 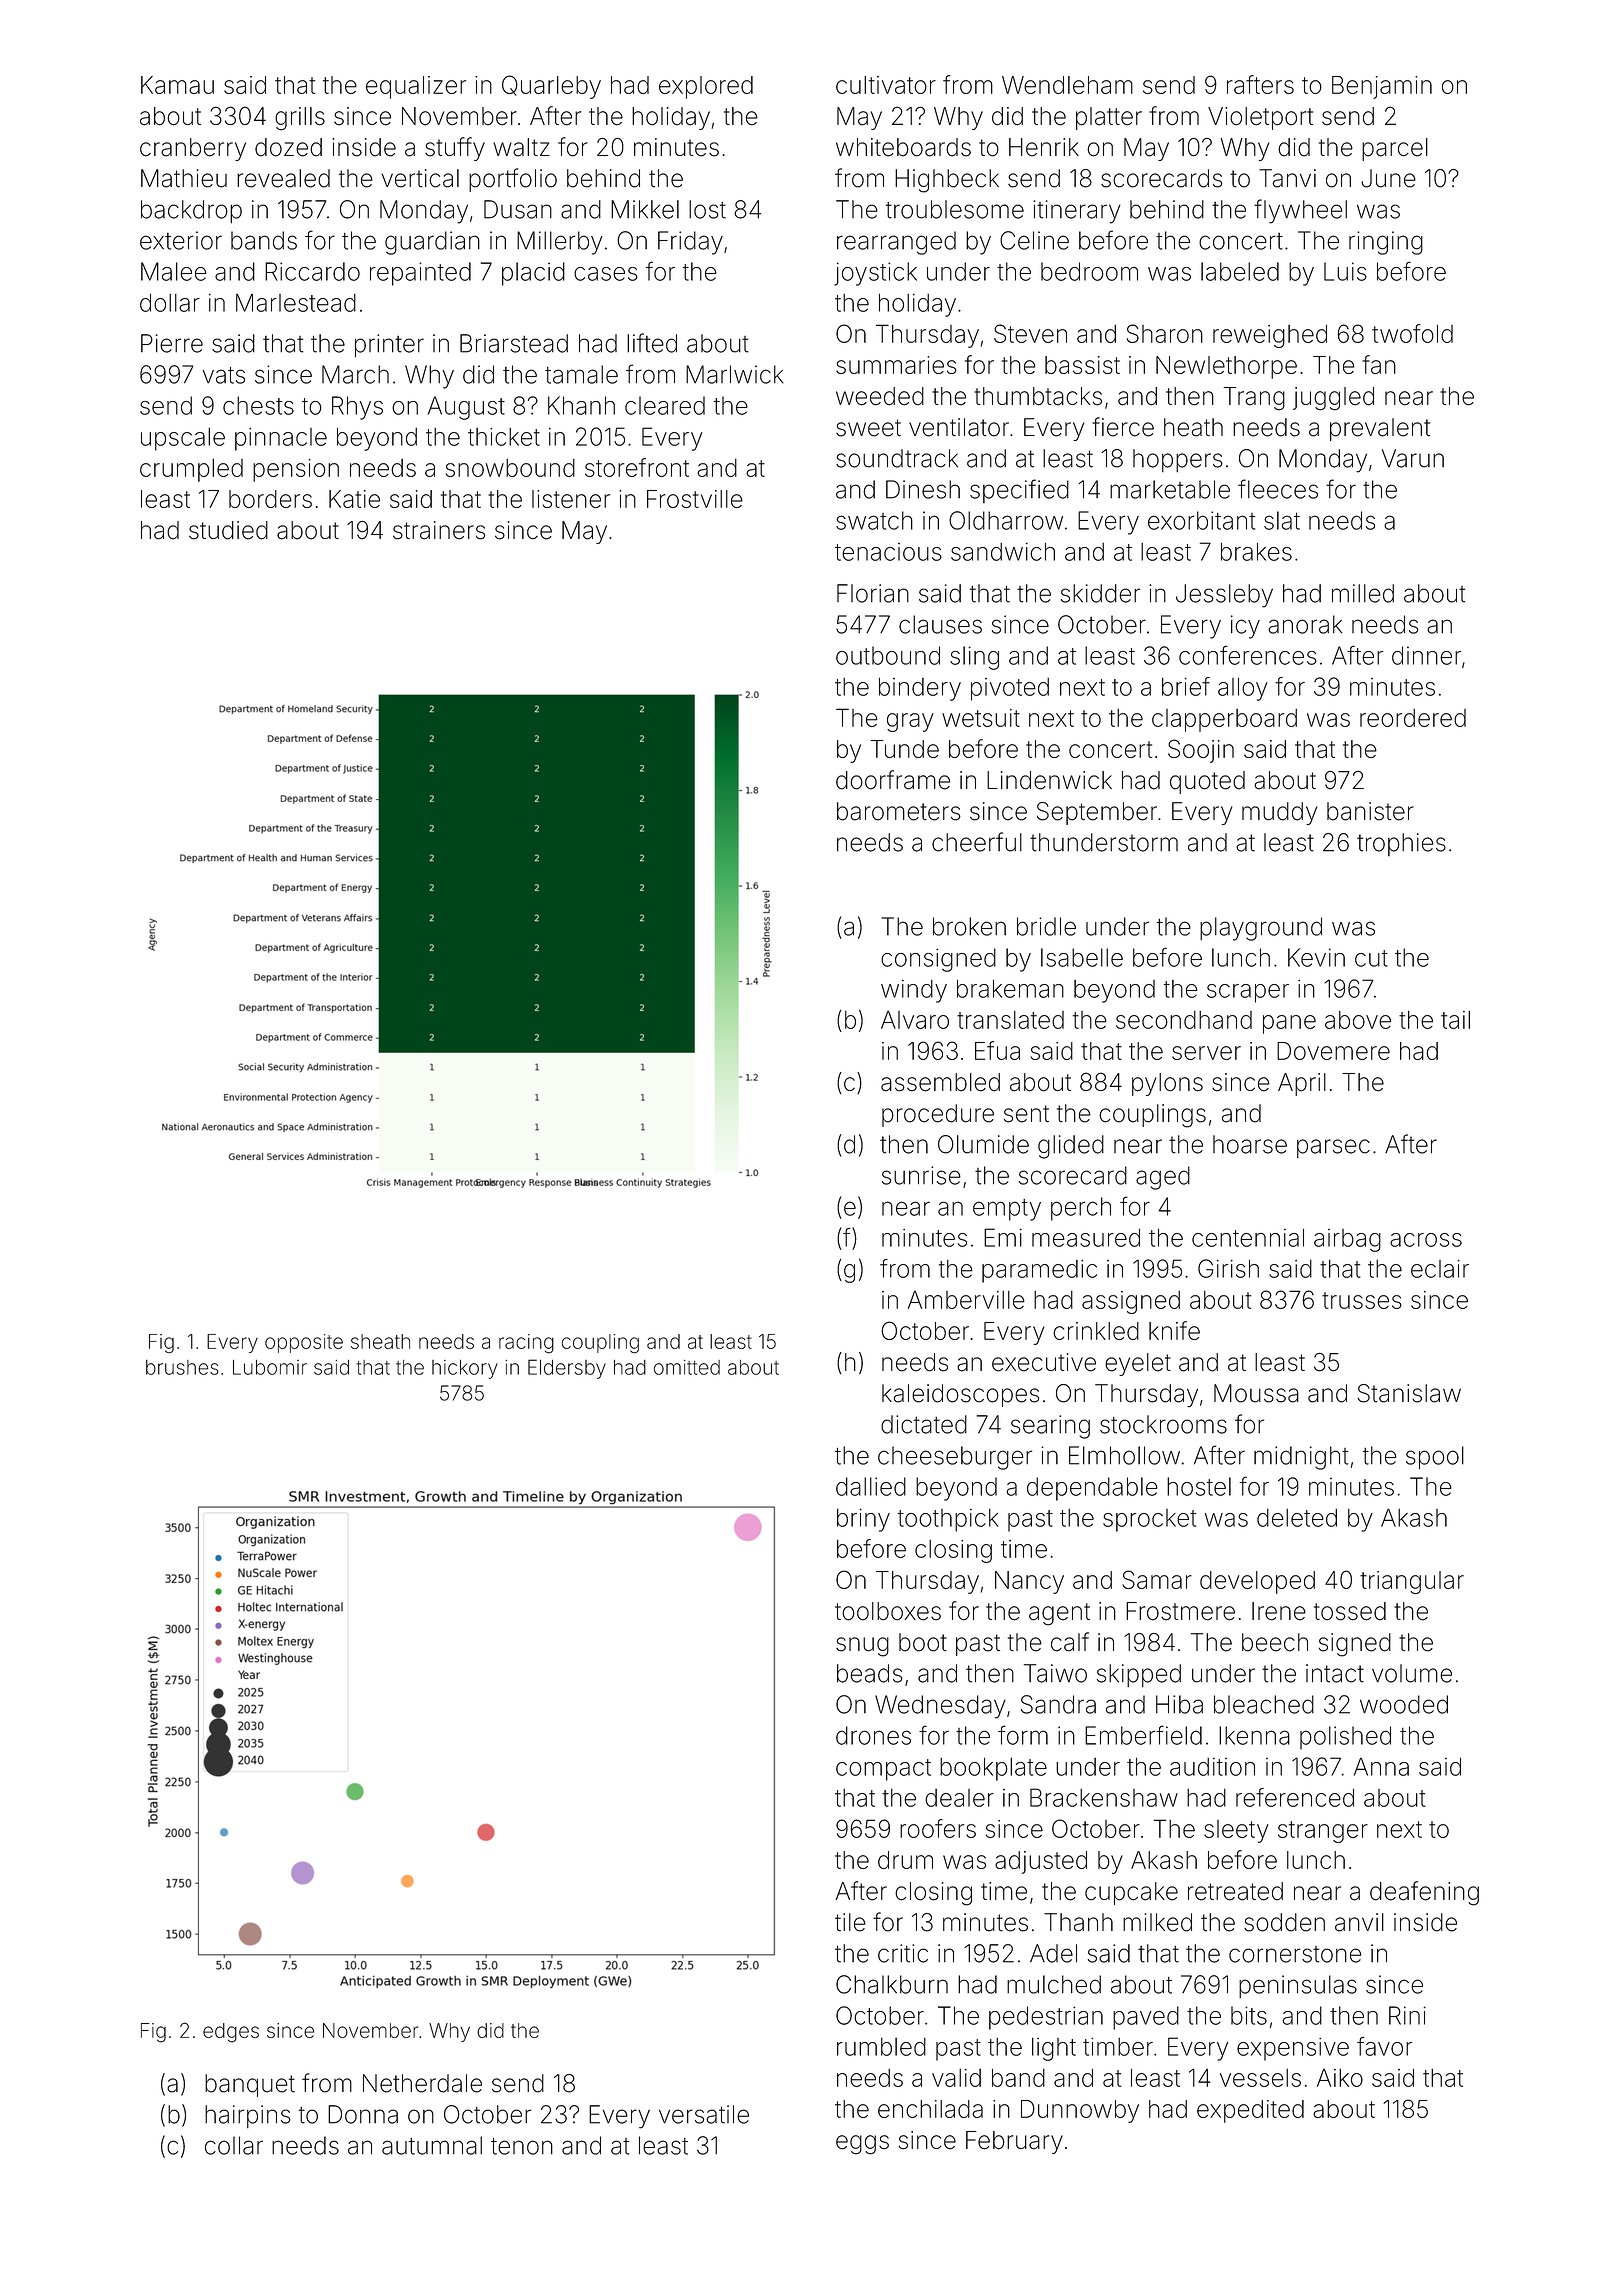 I want to click on studied, so click(x=228, y=530).
